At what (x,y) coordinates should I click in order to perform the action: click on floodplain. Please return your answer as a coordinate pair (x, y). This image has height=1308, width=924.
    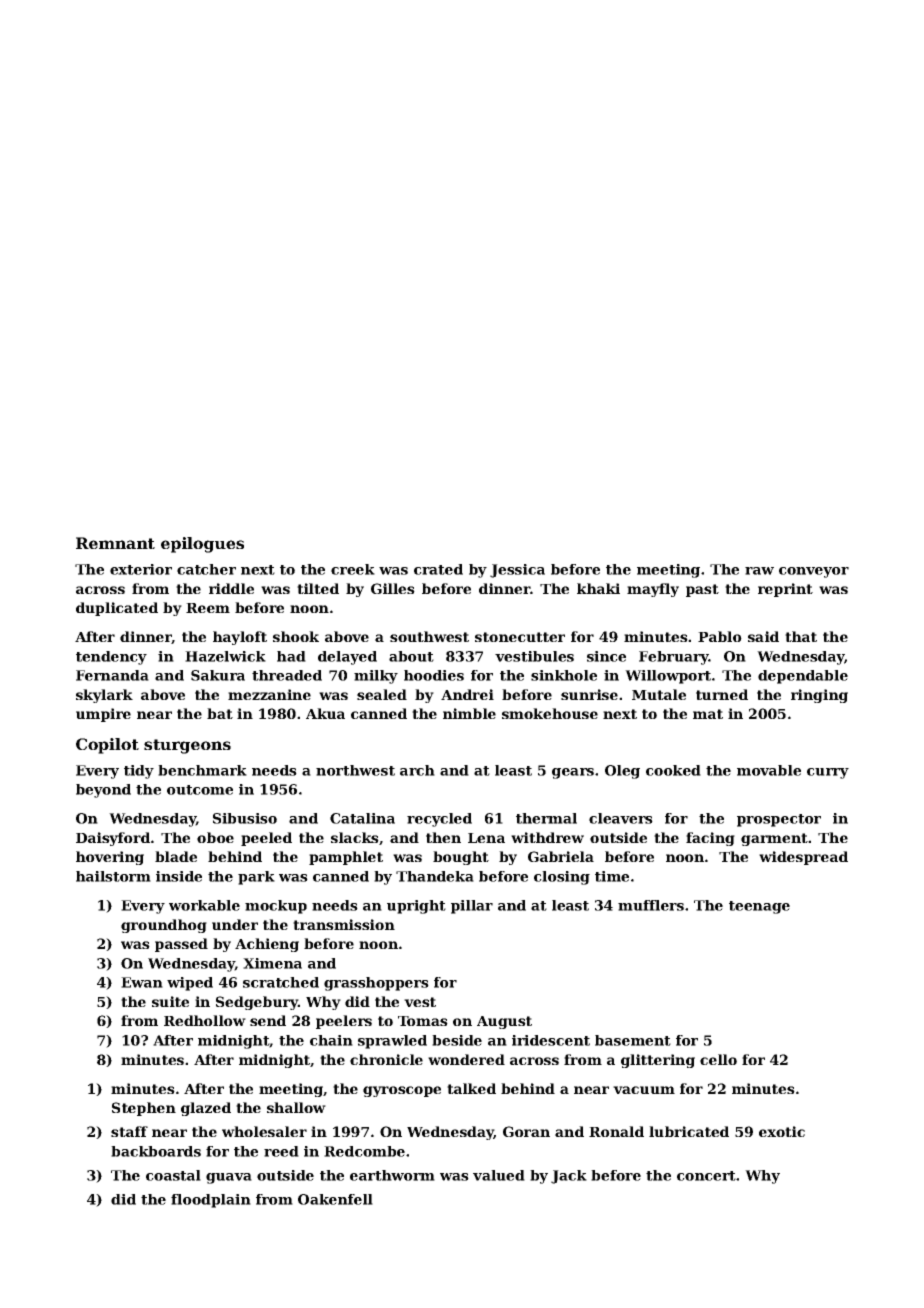
    Looking at the image, I should click on (211, 1201).
